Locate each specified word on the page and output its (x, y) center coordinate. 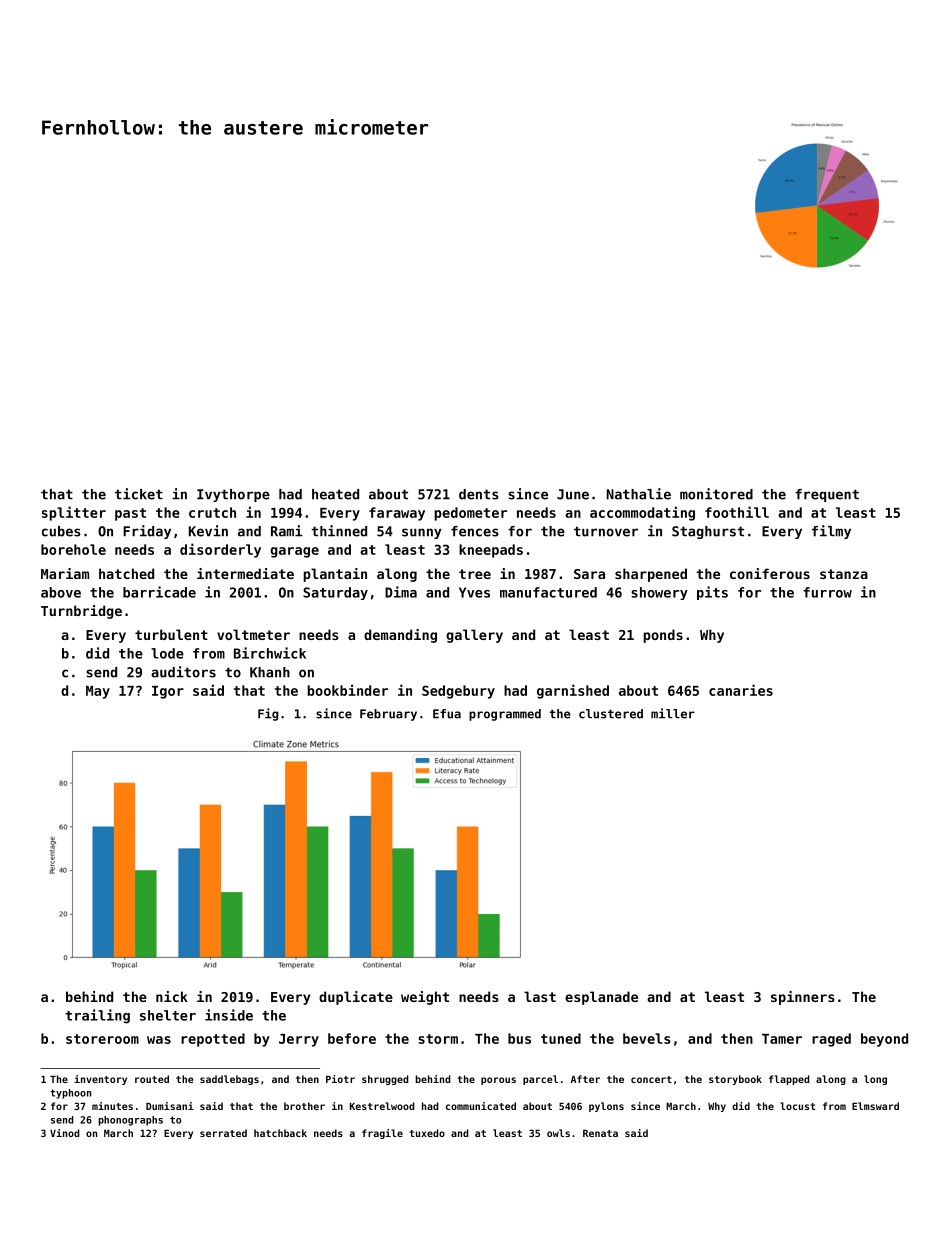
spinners (803, 998)
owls (558, 1133)
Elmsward (875, 1106)
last (540, 996)
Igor (168, 692)
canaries (741, 690)
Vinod (65, 1133)
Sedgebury (458, 692)
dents (479, 494)
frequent (827, 495)
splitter (74, 513)
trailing (97, 1016)
